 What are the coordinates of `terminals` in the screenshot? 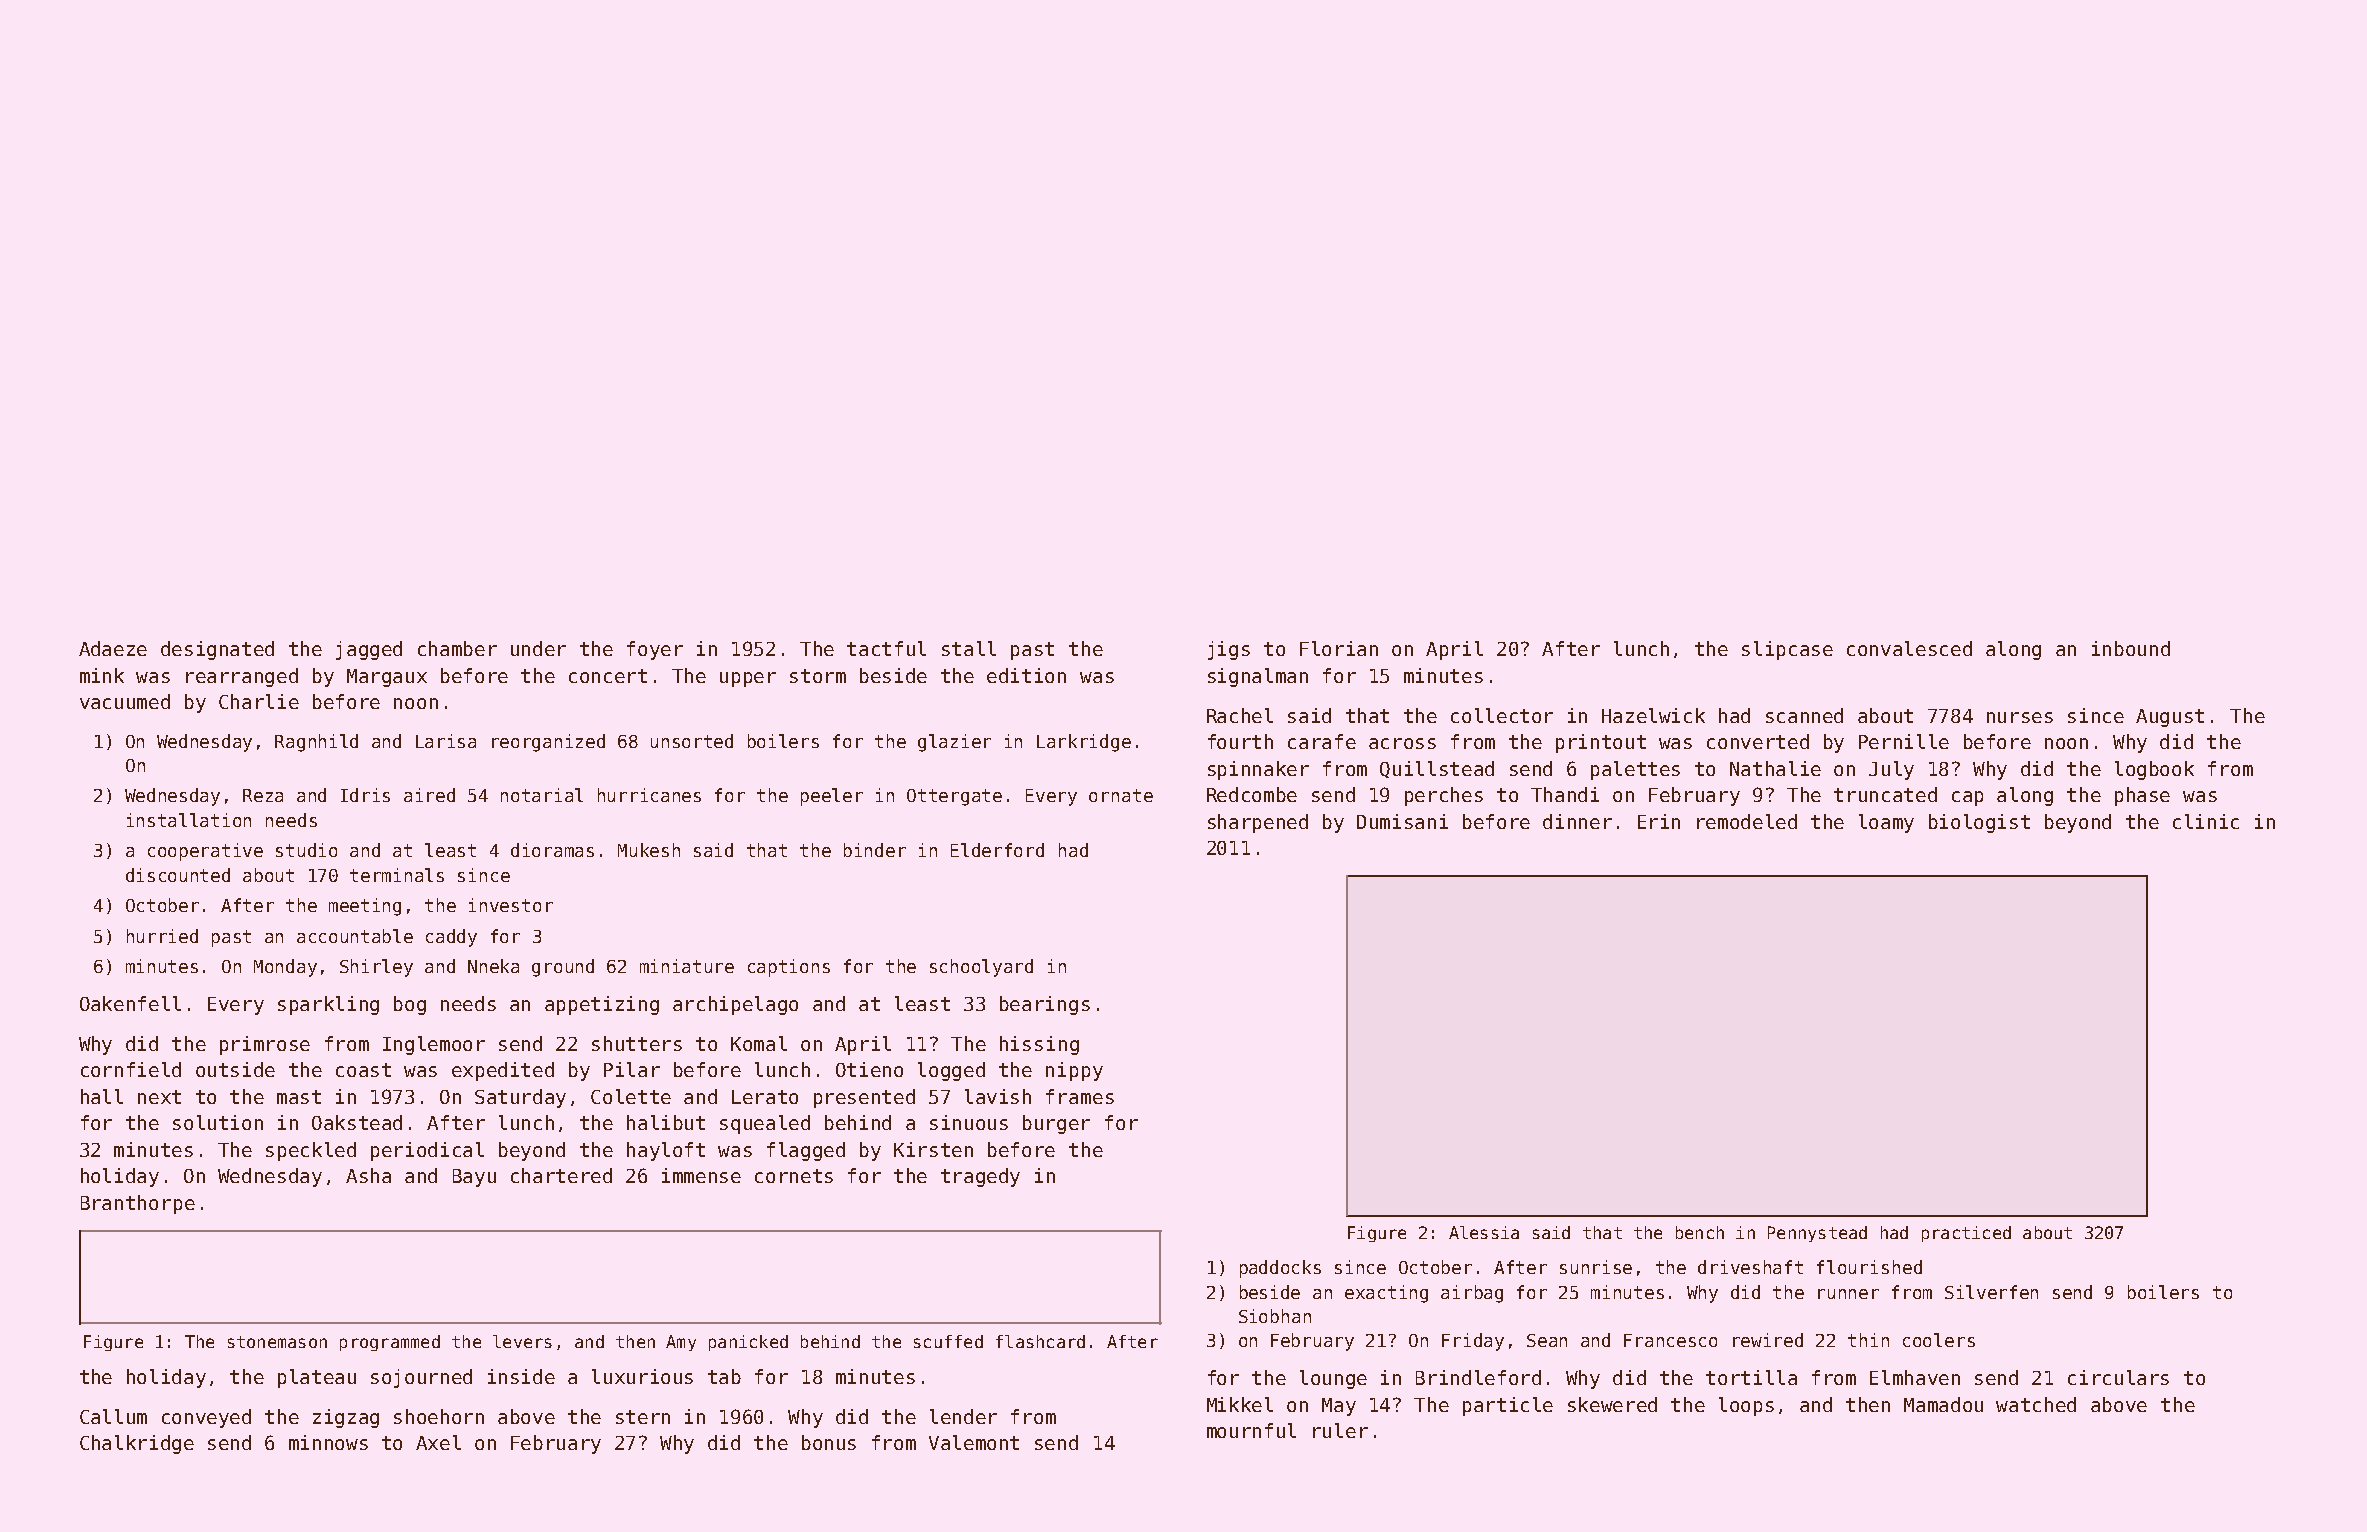 It's located at (397, 875).
